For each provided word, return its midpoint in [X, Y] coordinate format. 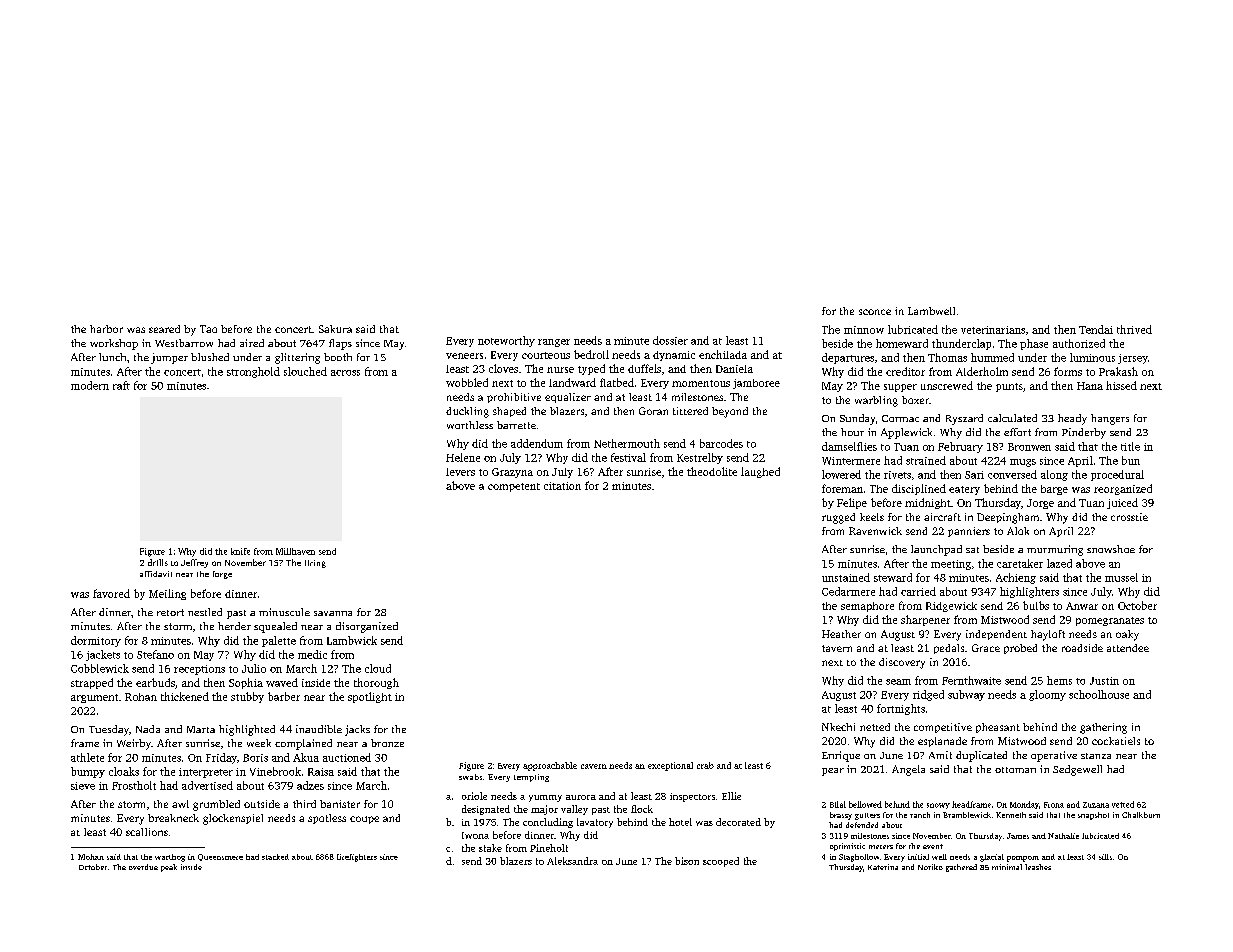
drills [158, 562]
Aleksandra [572, 861]
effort [1017, 432]
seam [898, 682]
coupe [364, 820]
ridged [928, 695]
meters [881, 847]
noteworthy [506, 341]
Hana [1090, 386]
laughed [760, 472]
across [345, 373]
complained [303, 744]
